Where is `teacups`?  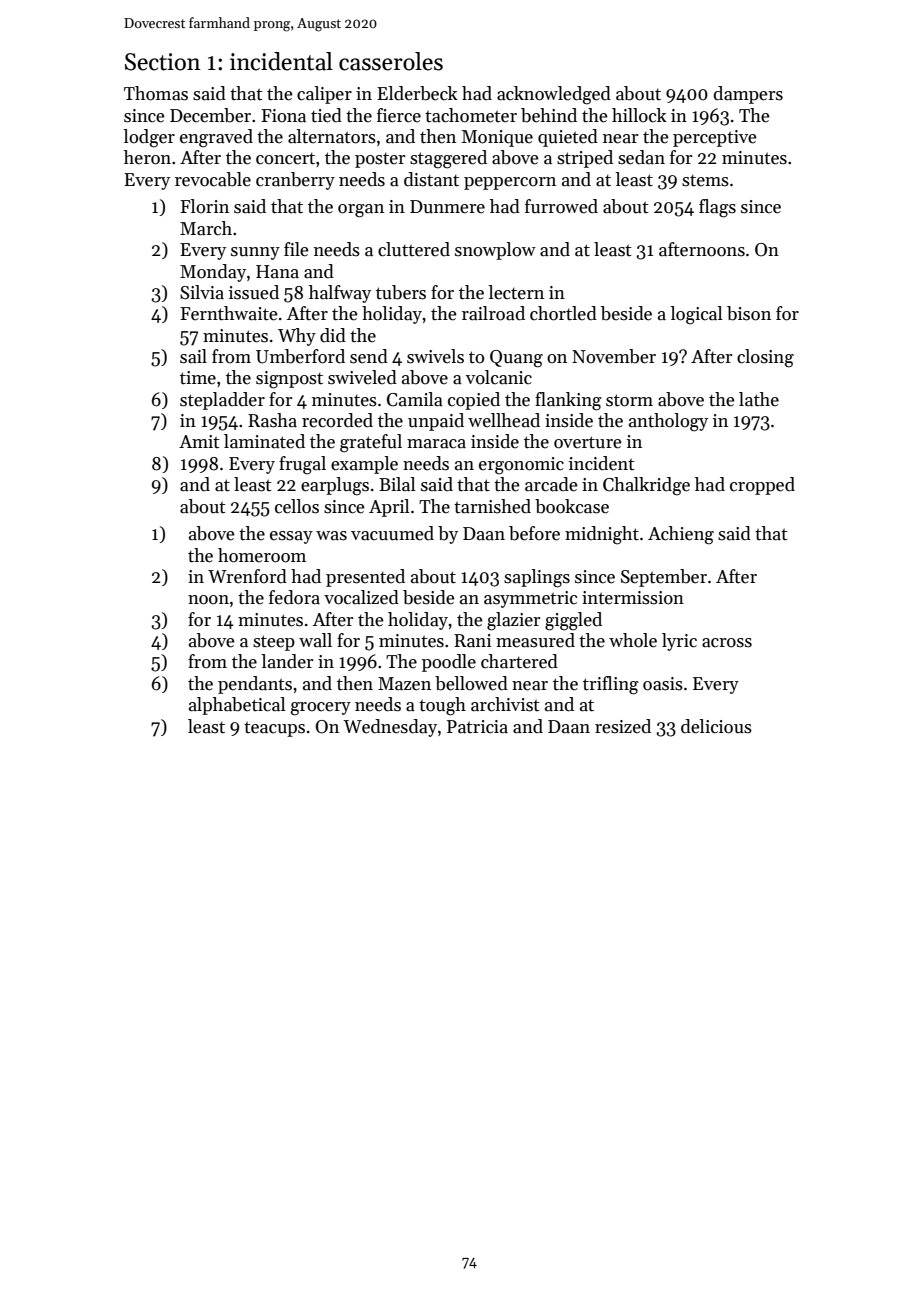
teacups is located at coordinates (274, 729).
